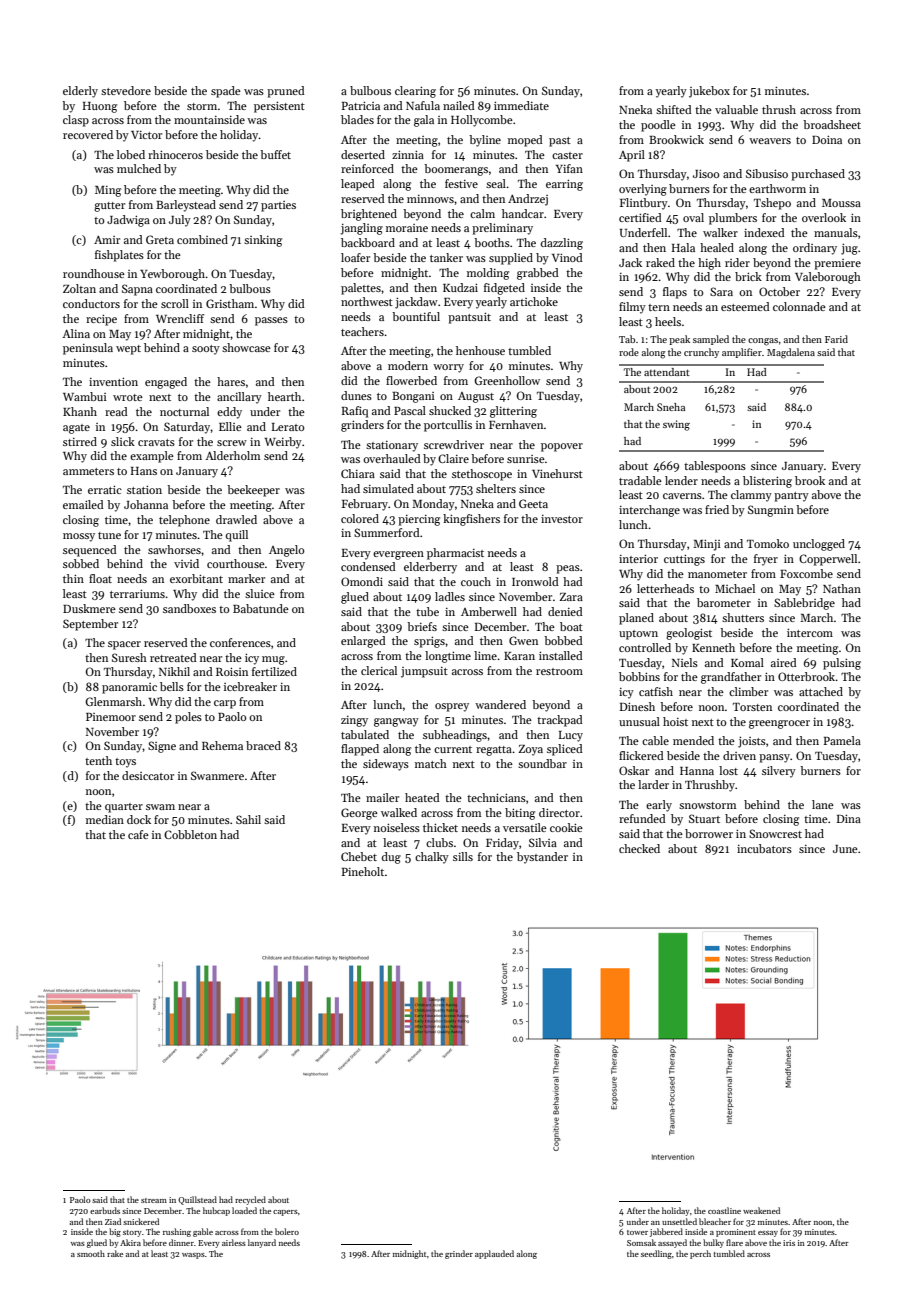  I want to click on flapped, so click(360, 750).
